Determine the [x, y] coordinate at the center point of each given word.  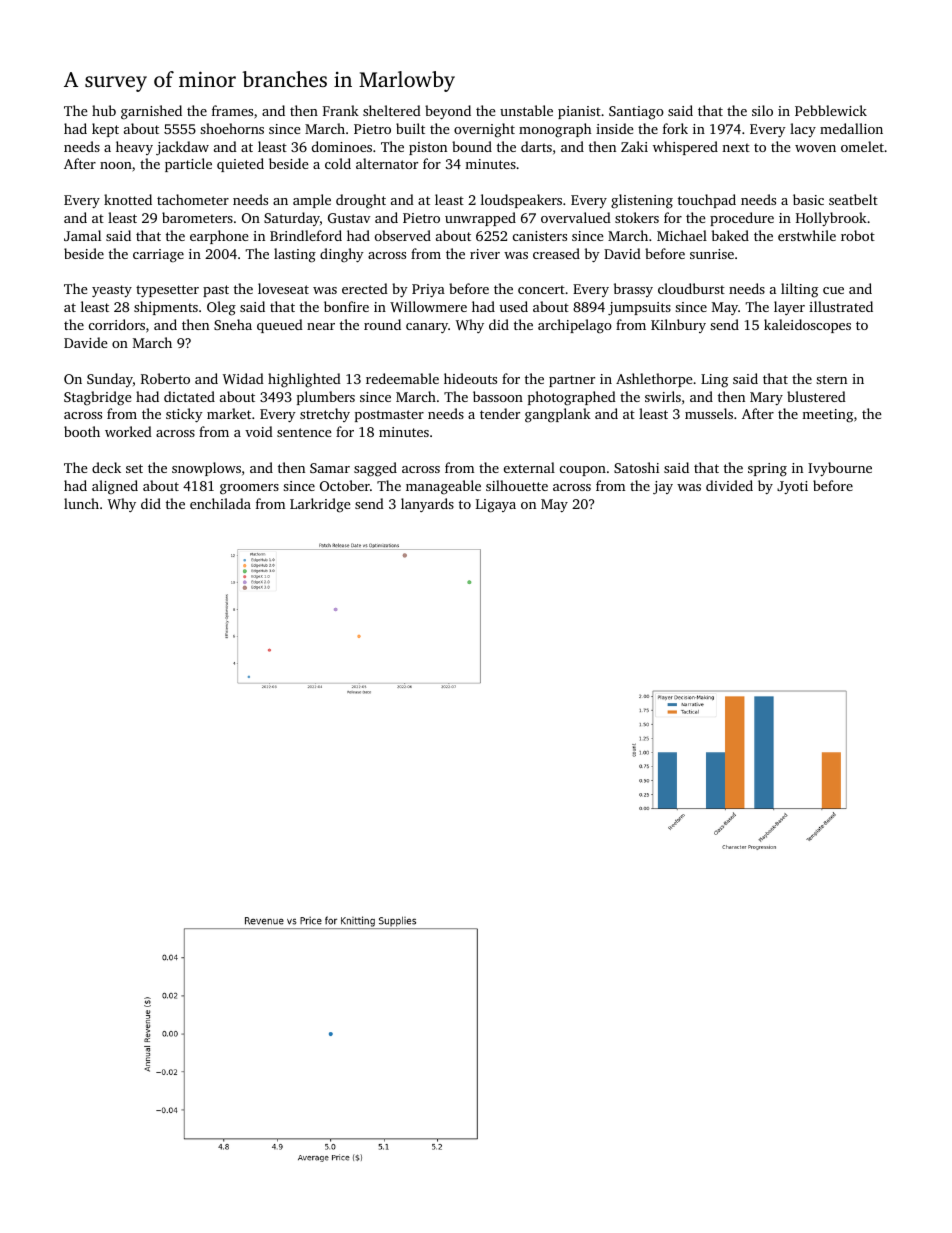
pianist [579, 112]
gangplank [558, 415]
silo [762, 110]
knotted [128, 199]
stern [831, 379]
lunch [81, 503]
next [736, 147]
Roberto [165, 378]
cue [833, 290]
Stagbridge [98, 398]
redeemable [402, 378]
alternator [387, 163]
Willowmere [428, 306]
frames [232, 110]
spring [767, 470]
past [216, 291]
